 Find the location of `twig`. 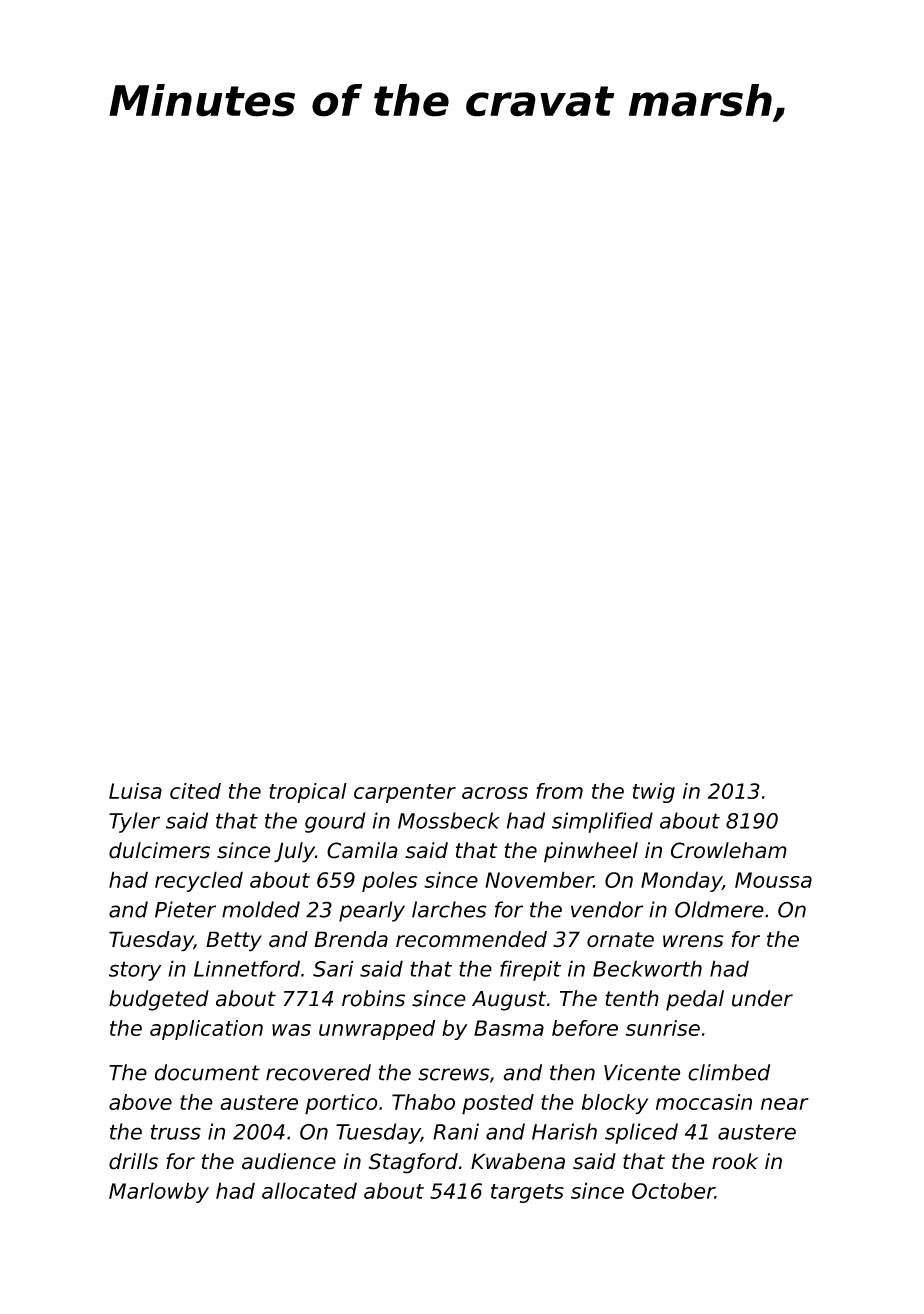

twig is located at coordinates (654, 793).
